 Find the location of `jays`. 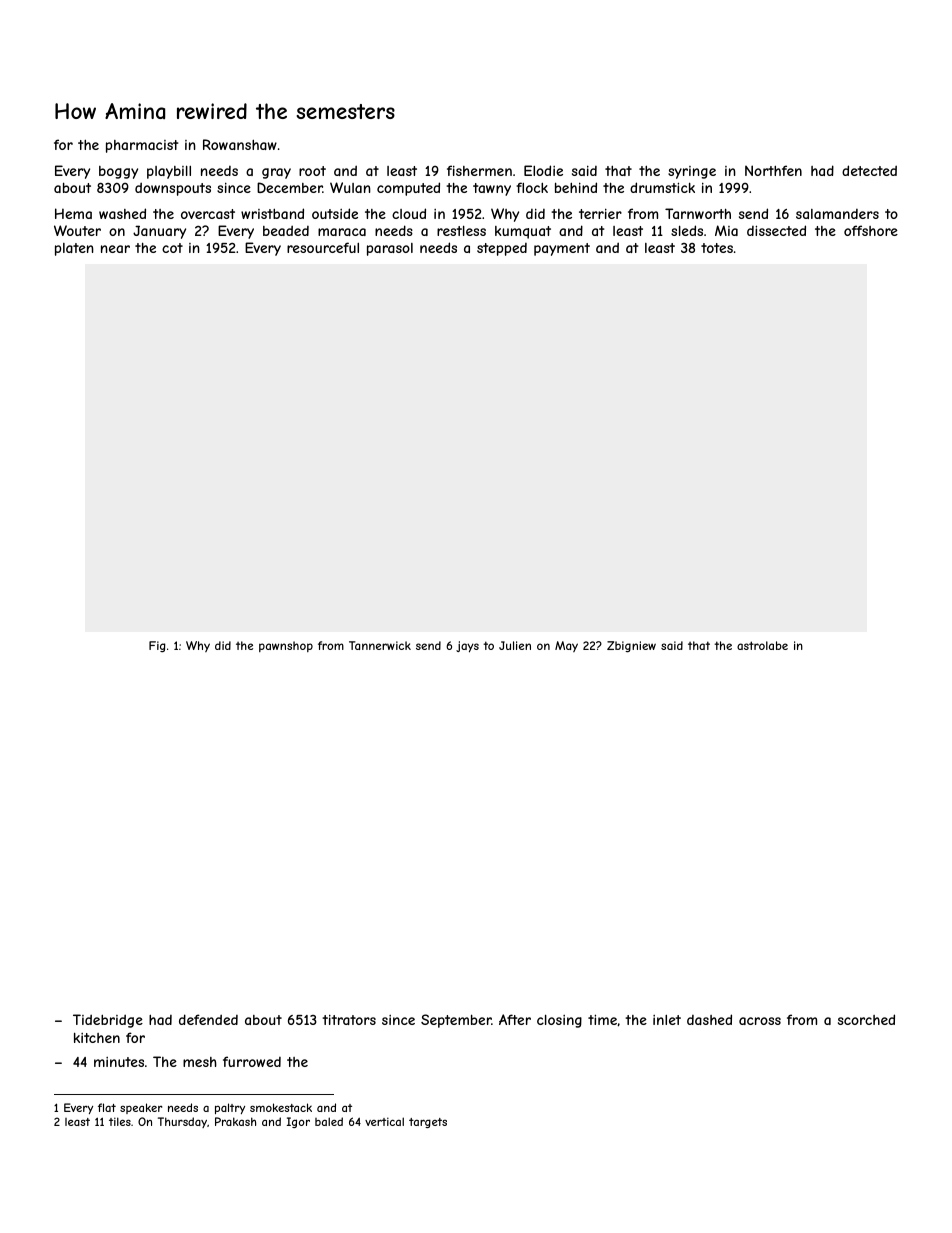

jays is located at coordinates (467, 647).
